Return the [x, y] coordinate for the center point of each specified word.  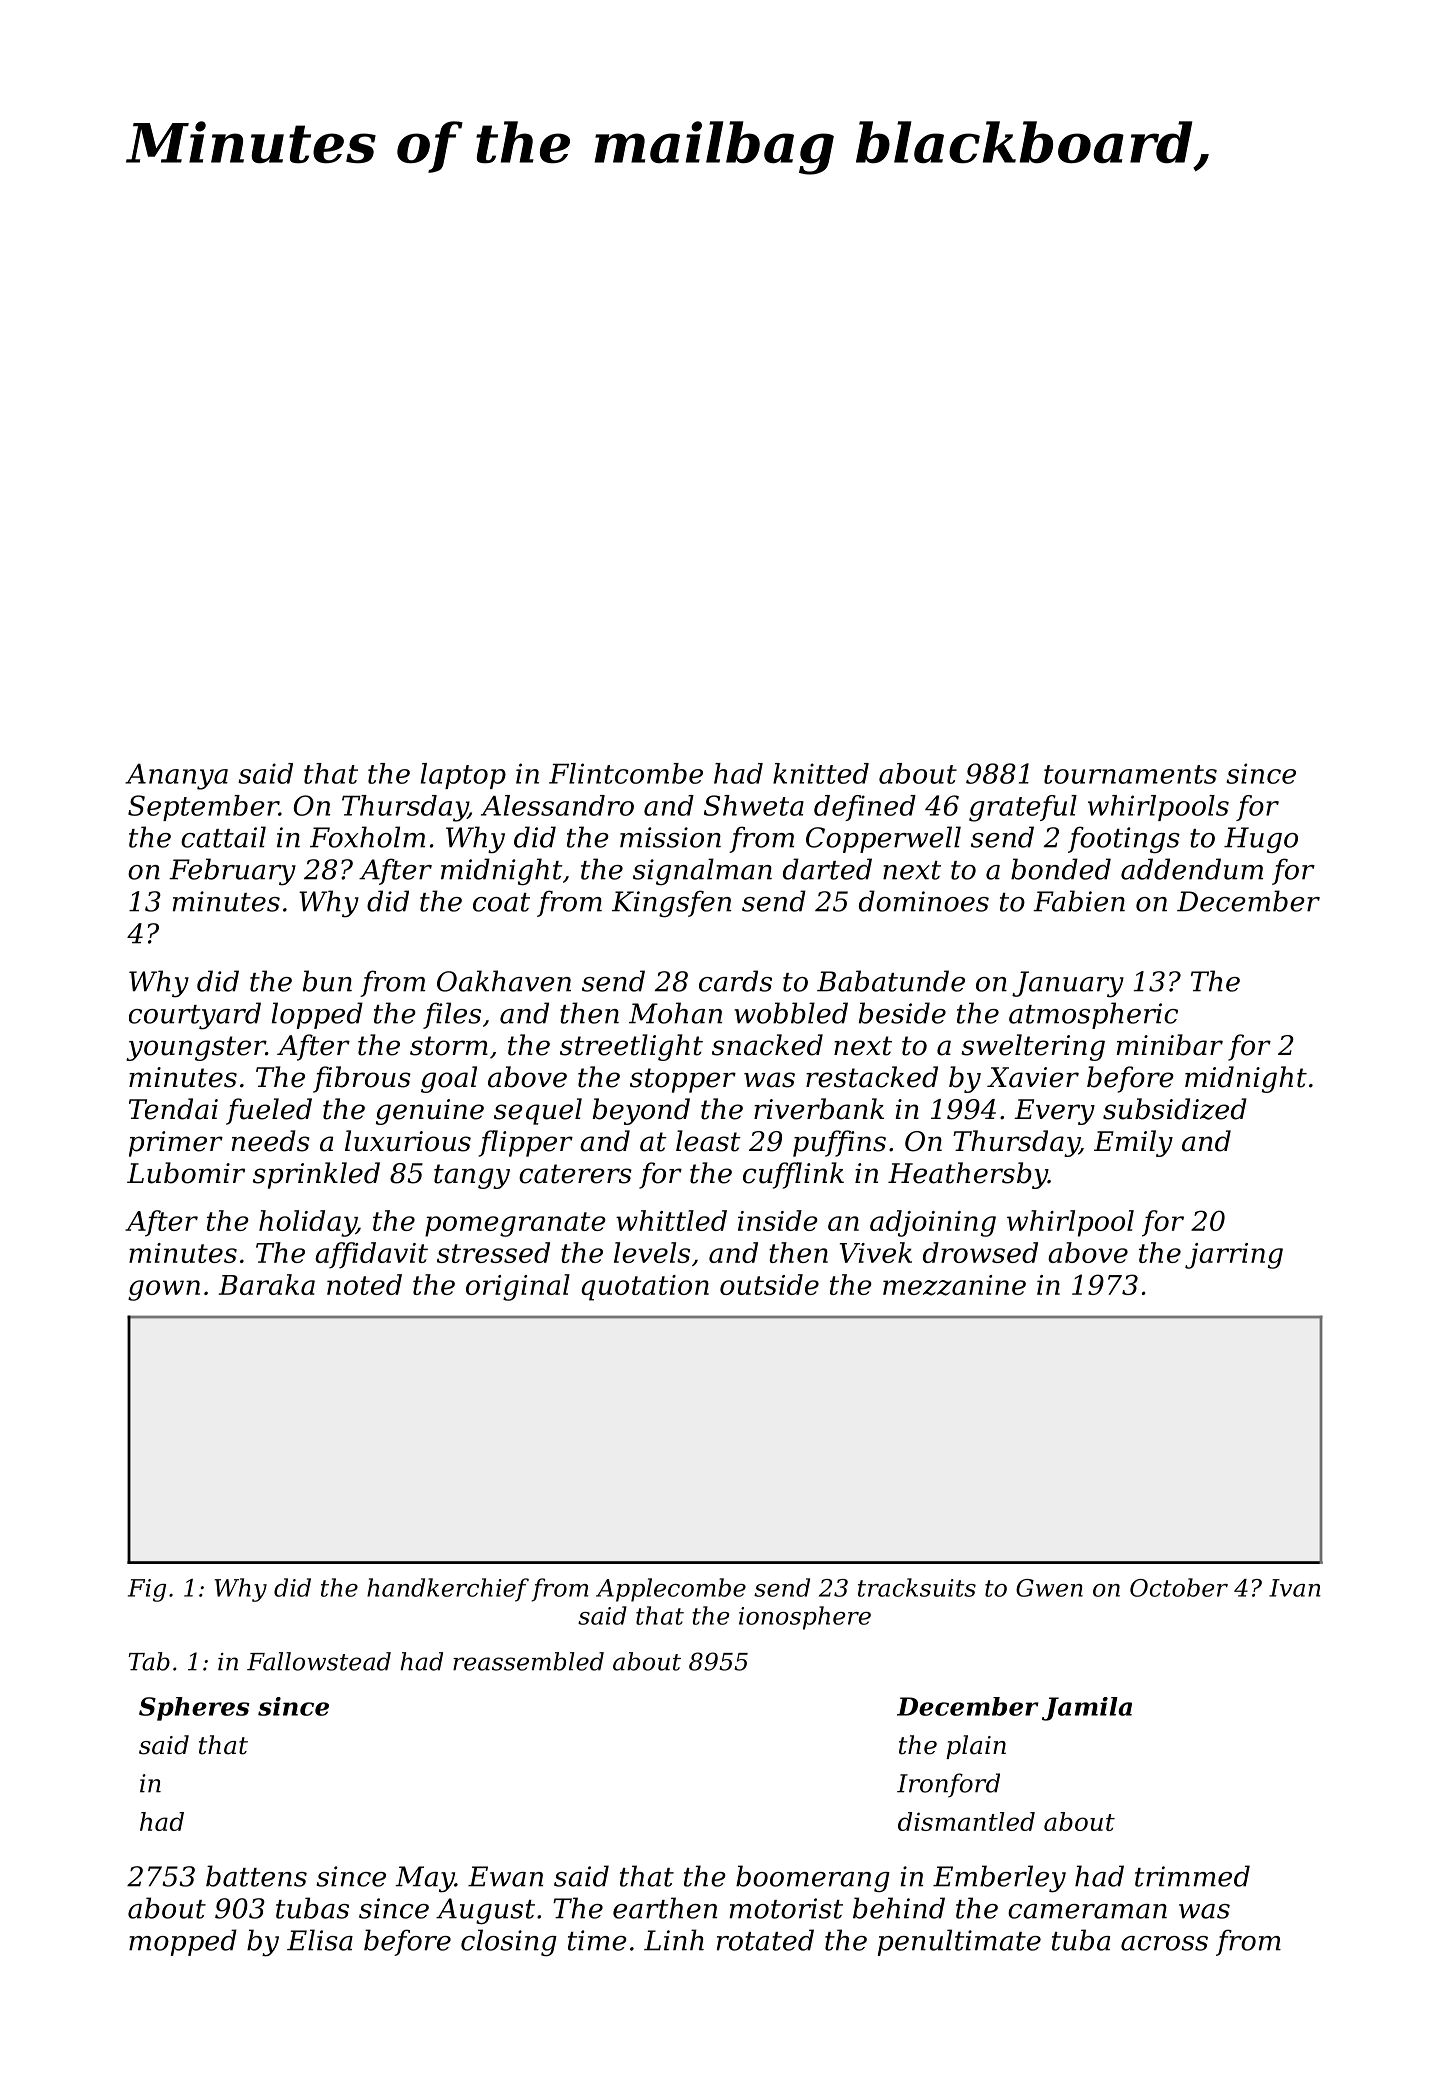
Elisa [320, 1940]
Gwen [1049, 1588]
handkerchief [448, 1590]
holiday [307, 1223]
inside [778, 1220]
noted [364, 1284]
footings [1124, 839]
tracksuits [917, 1587]
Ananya [176, 777]
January [1068, 984]
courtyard [195, 1015]
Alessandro [557, 805]
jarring [1234, 1256]
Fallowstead [319, 1661]
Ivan [1295, 1588]
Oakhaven [504, 981]
